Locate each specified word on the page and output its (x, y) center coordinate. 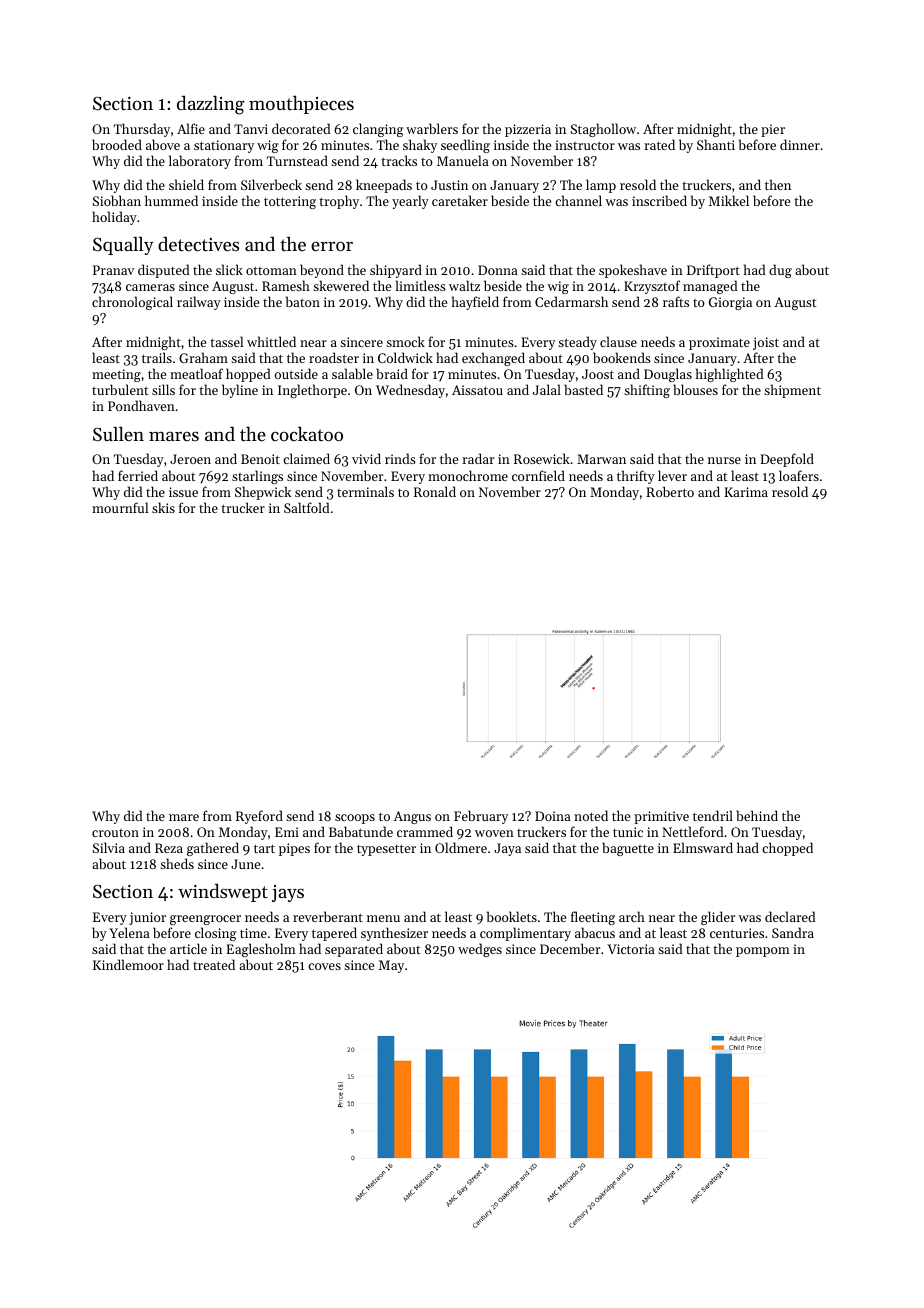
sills (163, 389)
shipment (792, 391)
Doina (553, 816)
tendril (713, 815)
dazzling (210, 105)
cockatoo (307, 434)
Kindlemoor (128, 964)
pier (773, 130)
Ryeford (259, 817)
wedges (480, 950)
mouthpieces (301, 105)
